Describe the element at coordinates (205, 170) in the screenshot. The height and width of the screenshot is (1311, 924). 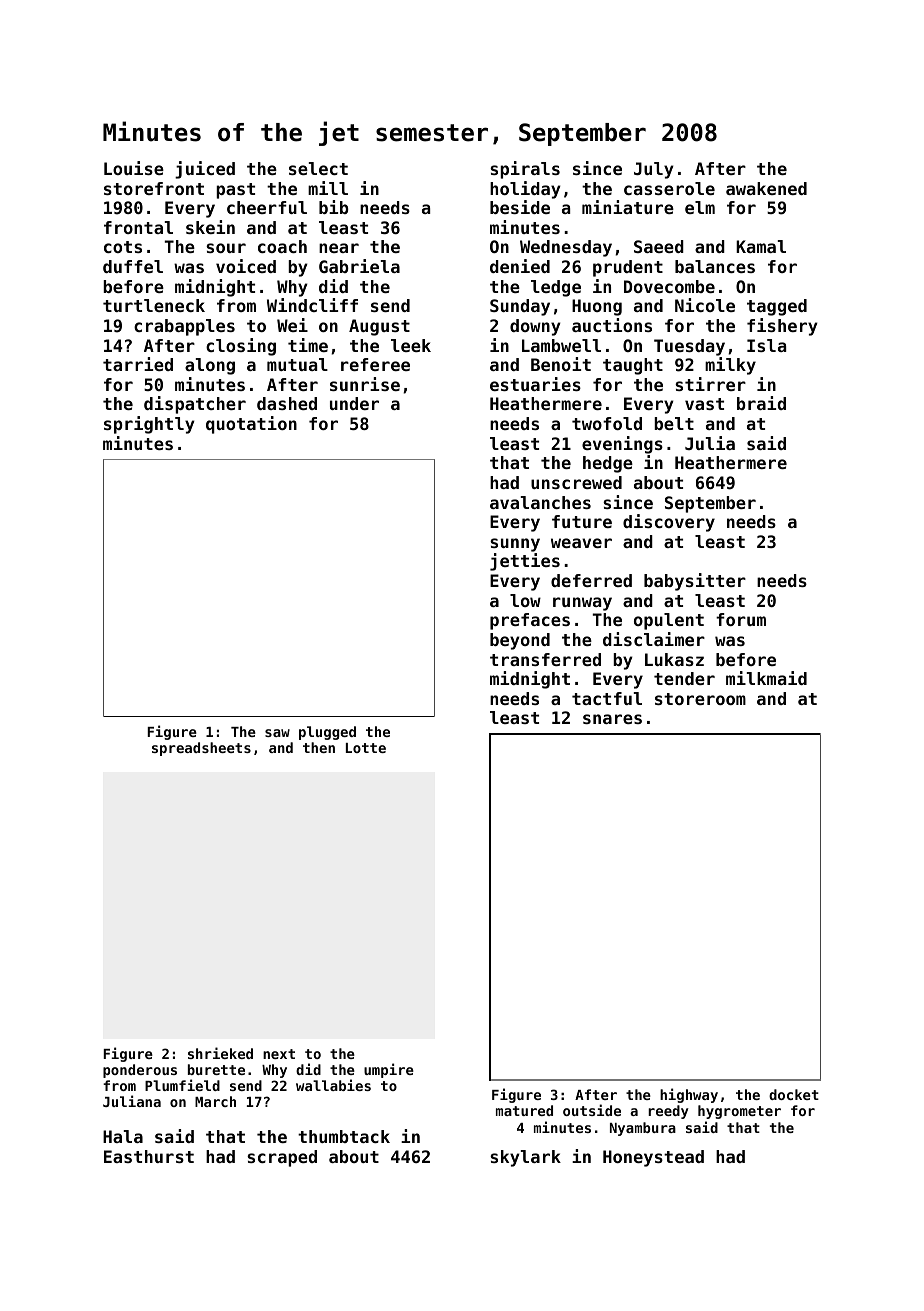
I see `juiced` at that location.
